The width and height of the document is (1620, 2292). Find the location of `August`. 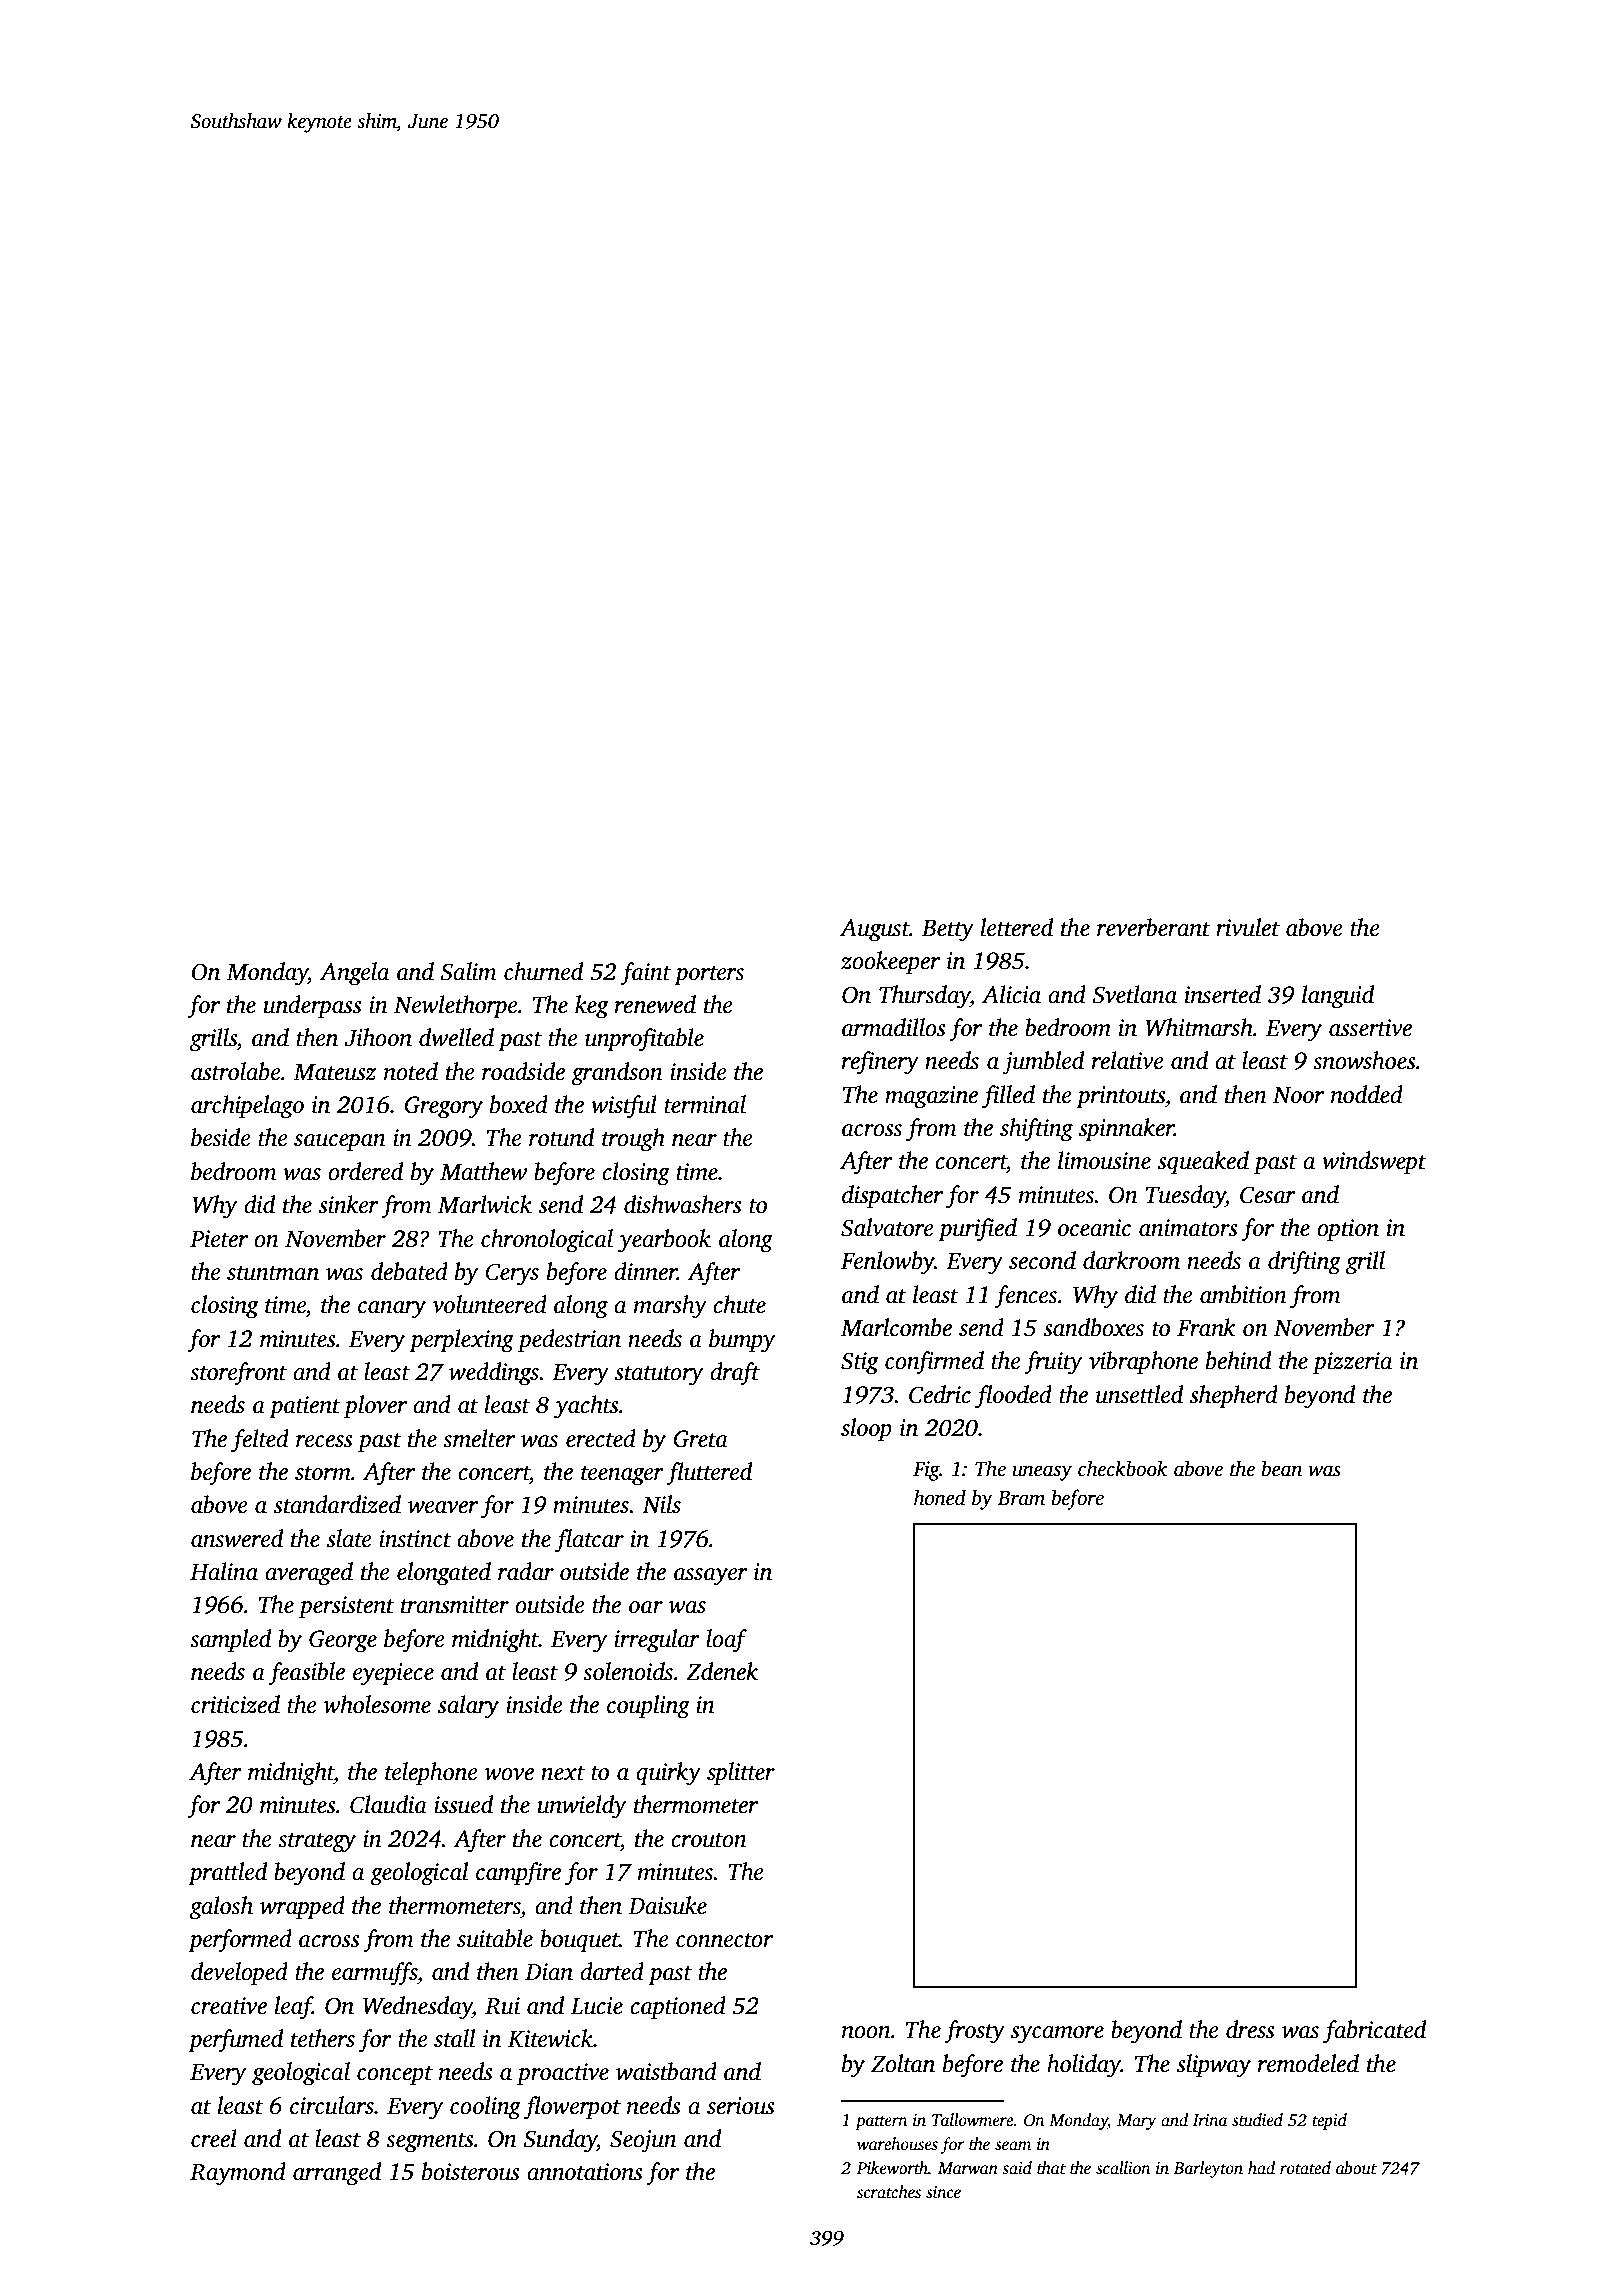

August is located at coordinates (875, 930).
